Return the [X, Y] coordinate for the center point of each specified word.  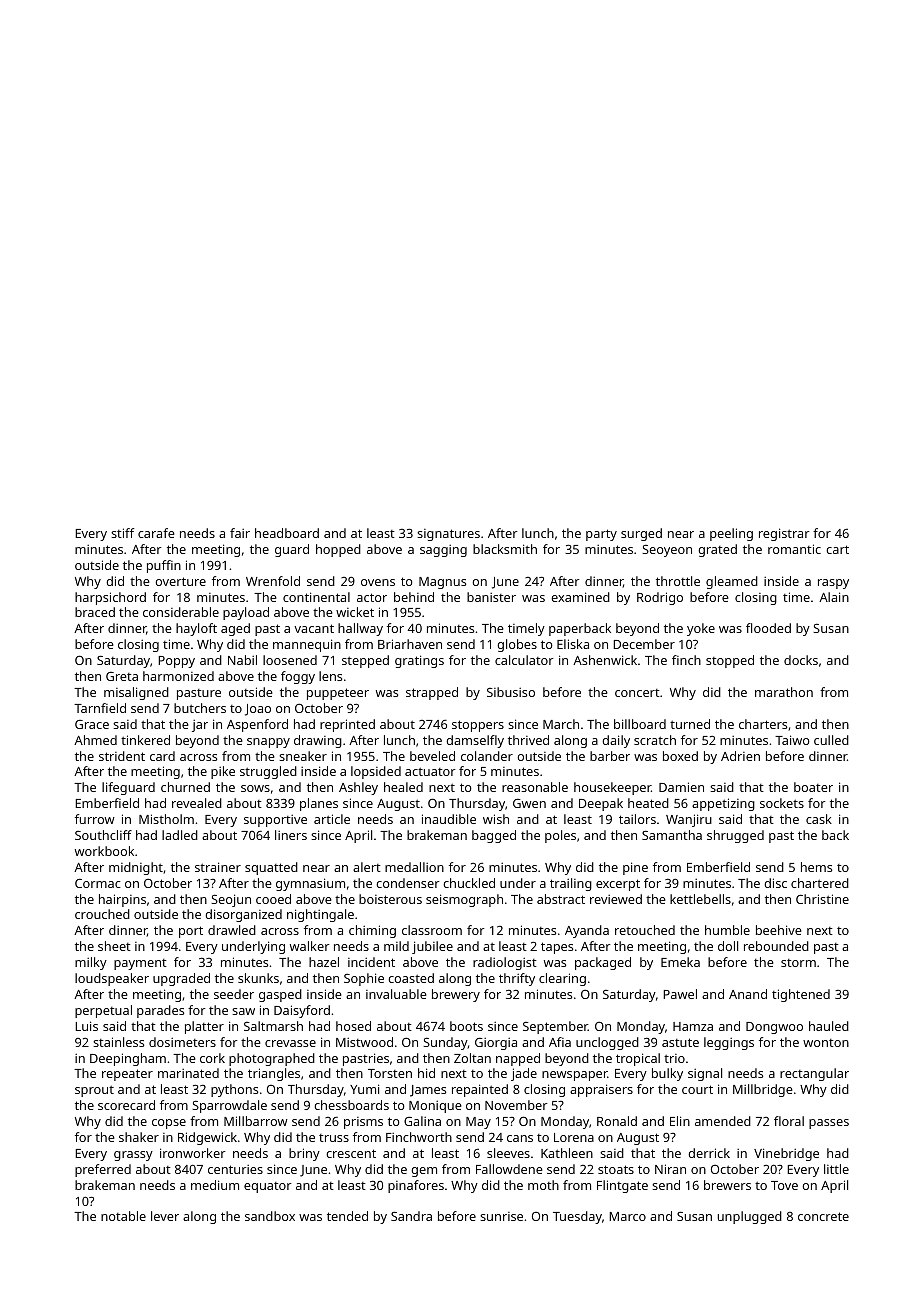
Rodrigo [660, 598]
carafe [156, 533]
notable [123, 1216]
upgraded [181, 979]
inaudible [449, 819]
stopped [730, 661]
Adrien [740, 756]
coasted [411, 978]
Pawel [680, 994]
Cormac [98, 883]
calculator [524, 660]
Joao [258, 710]
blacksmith [505, 549]
